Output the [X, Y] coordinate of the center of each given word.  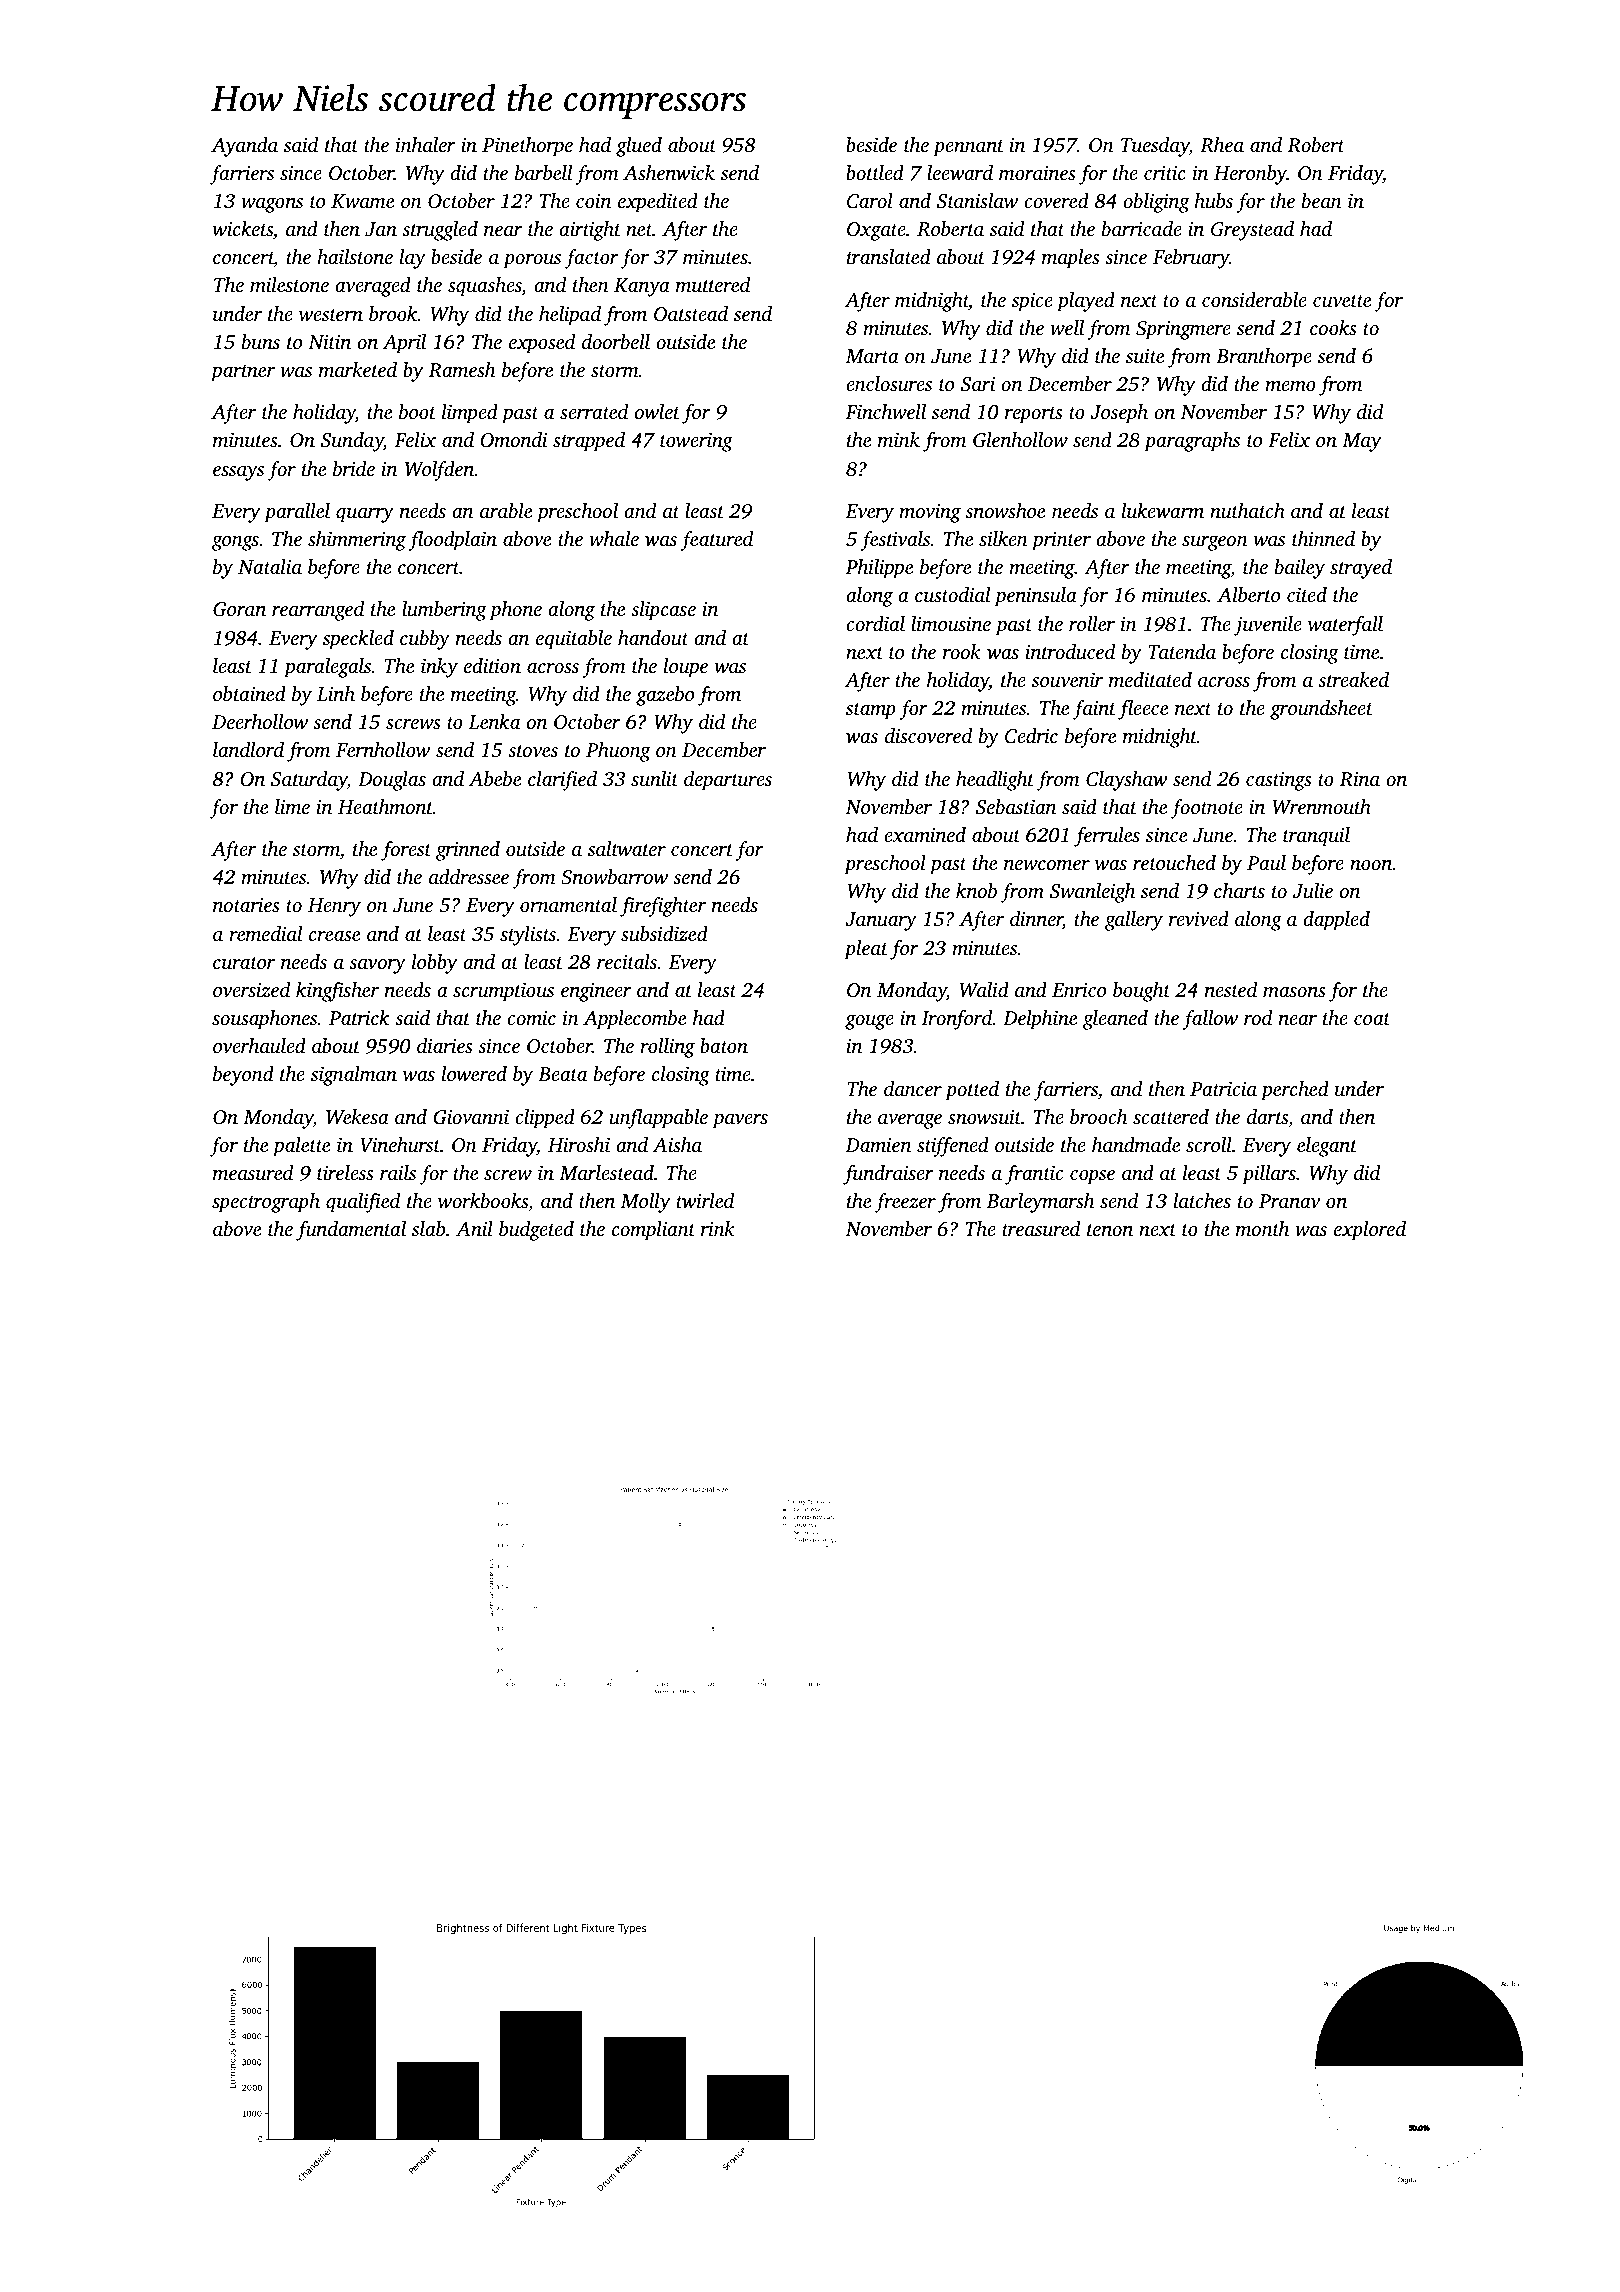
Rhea [1222, 145]
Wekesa [357, 1117]
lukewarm [1163, 510]
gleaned [1115, 1020]
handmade [1136, 1144]
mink [899, 439]
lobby [435, 964]
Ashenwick [669, 172]
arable [506, 510]
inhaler [426, 144]
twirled [705, 1200]
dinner [1036, 920]
